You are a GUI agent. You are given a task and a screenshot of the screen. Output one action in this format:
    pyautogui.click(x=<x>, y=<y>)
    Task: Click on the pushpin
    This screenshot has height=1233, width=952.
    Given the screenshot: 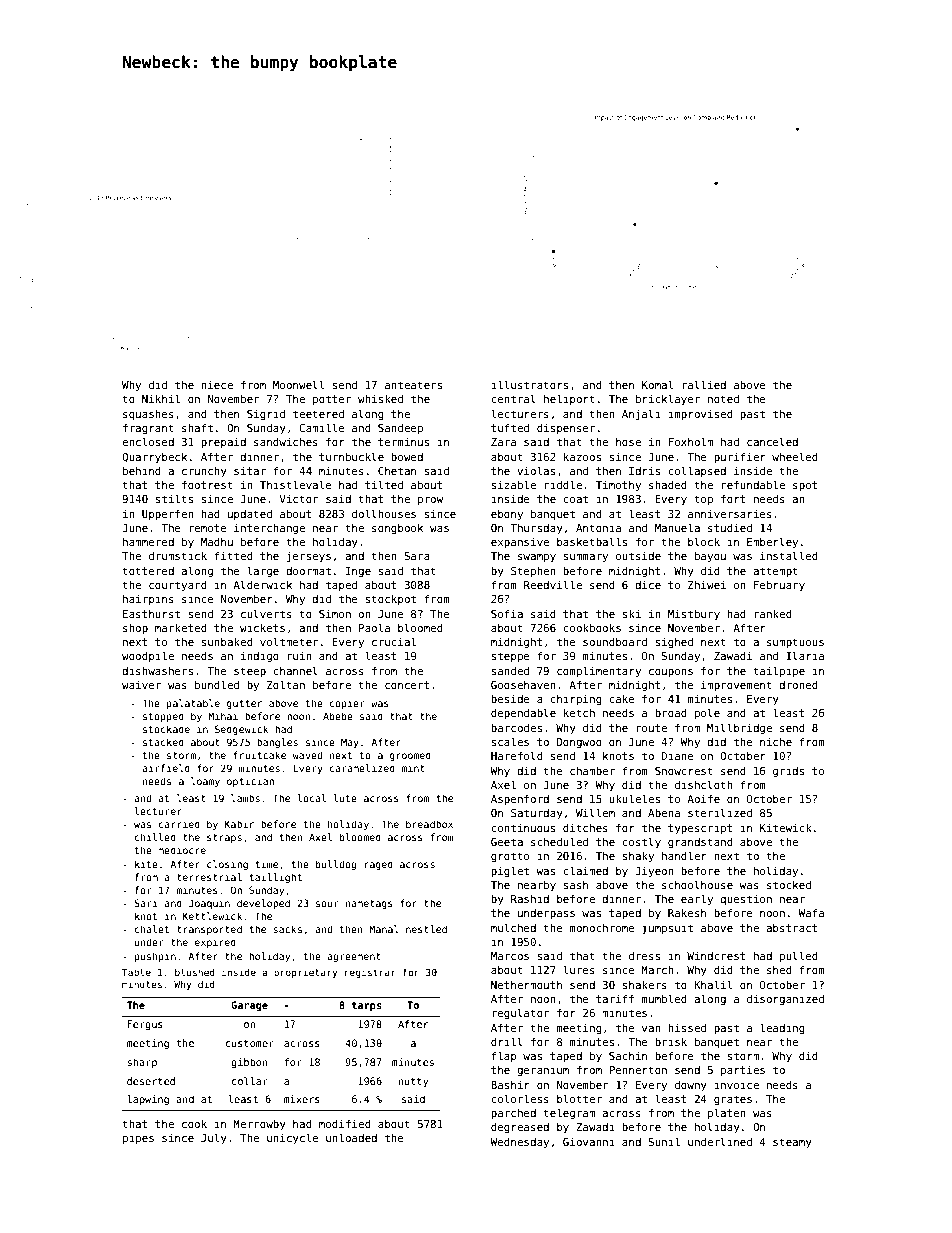 What is the action you would take?
    pyautogui.click(x=155, y=957)
